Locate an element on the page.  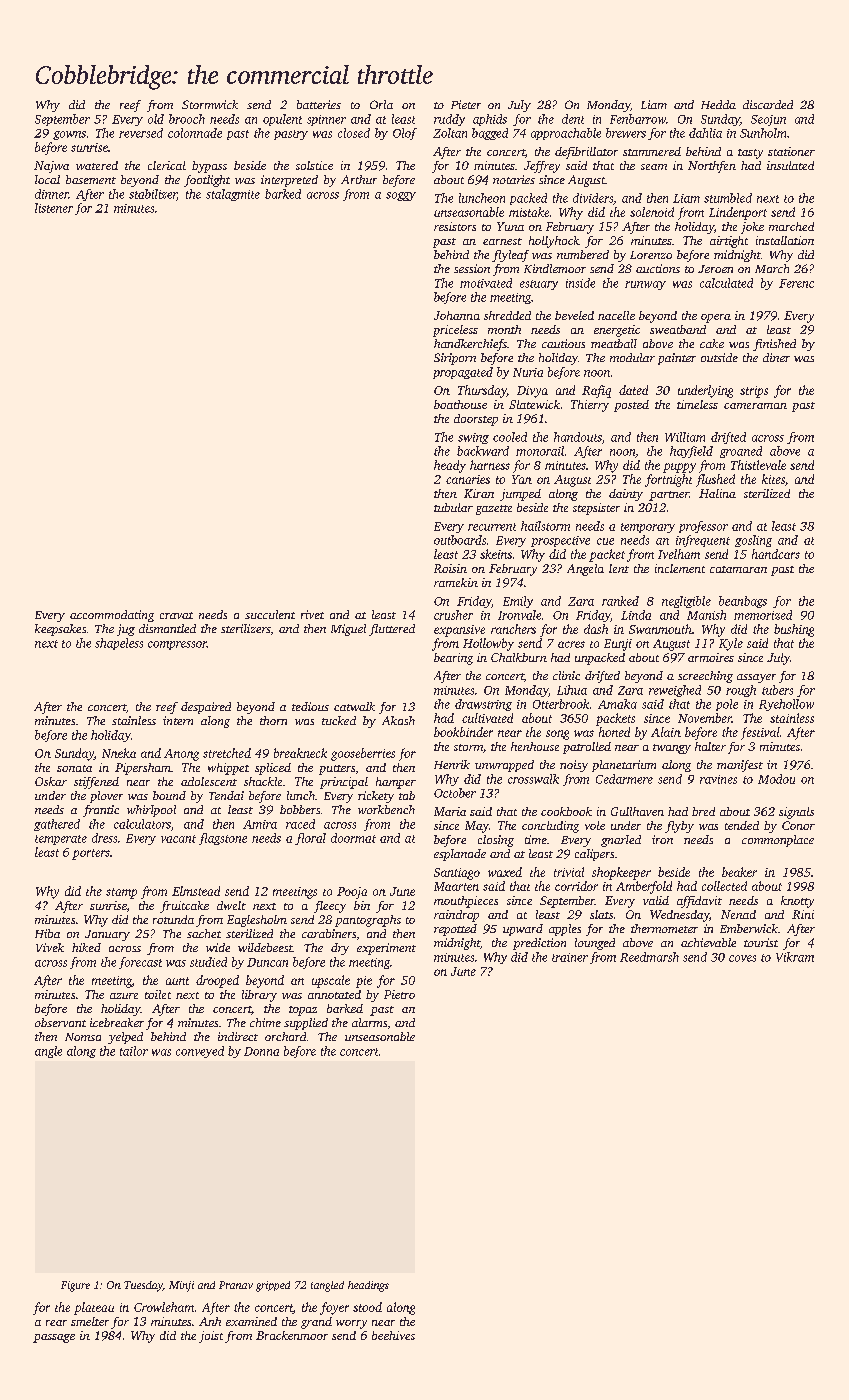
stationer is located at coordinates (791, 151).
